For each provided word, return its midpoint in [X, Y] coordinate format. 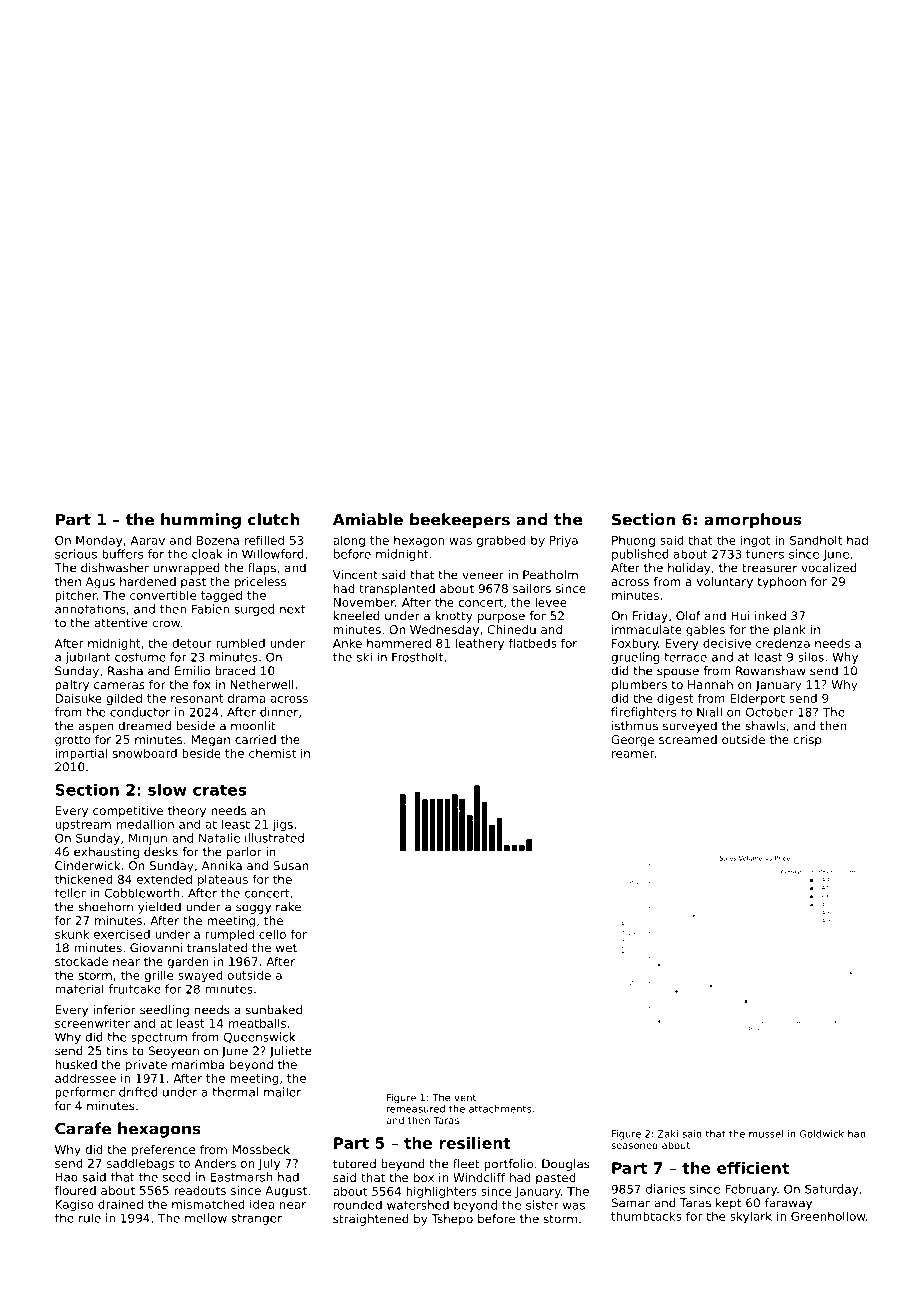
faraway [788, 1204]
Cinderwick [87, 865]
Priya [564, 541]
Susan [290, 865]
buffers [122, 554]
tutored [354, 1164]
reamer [633, 754]
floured [75, 1190]
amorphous [752, 521]
